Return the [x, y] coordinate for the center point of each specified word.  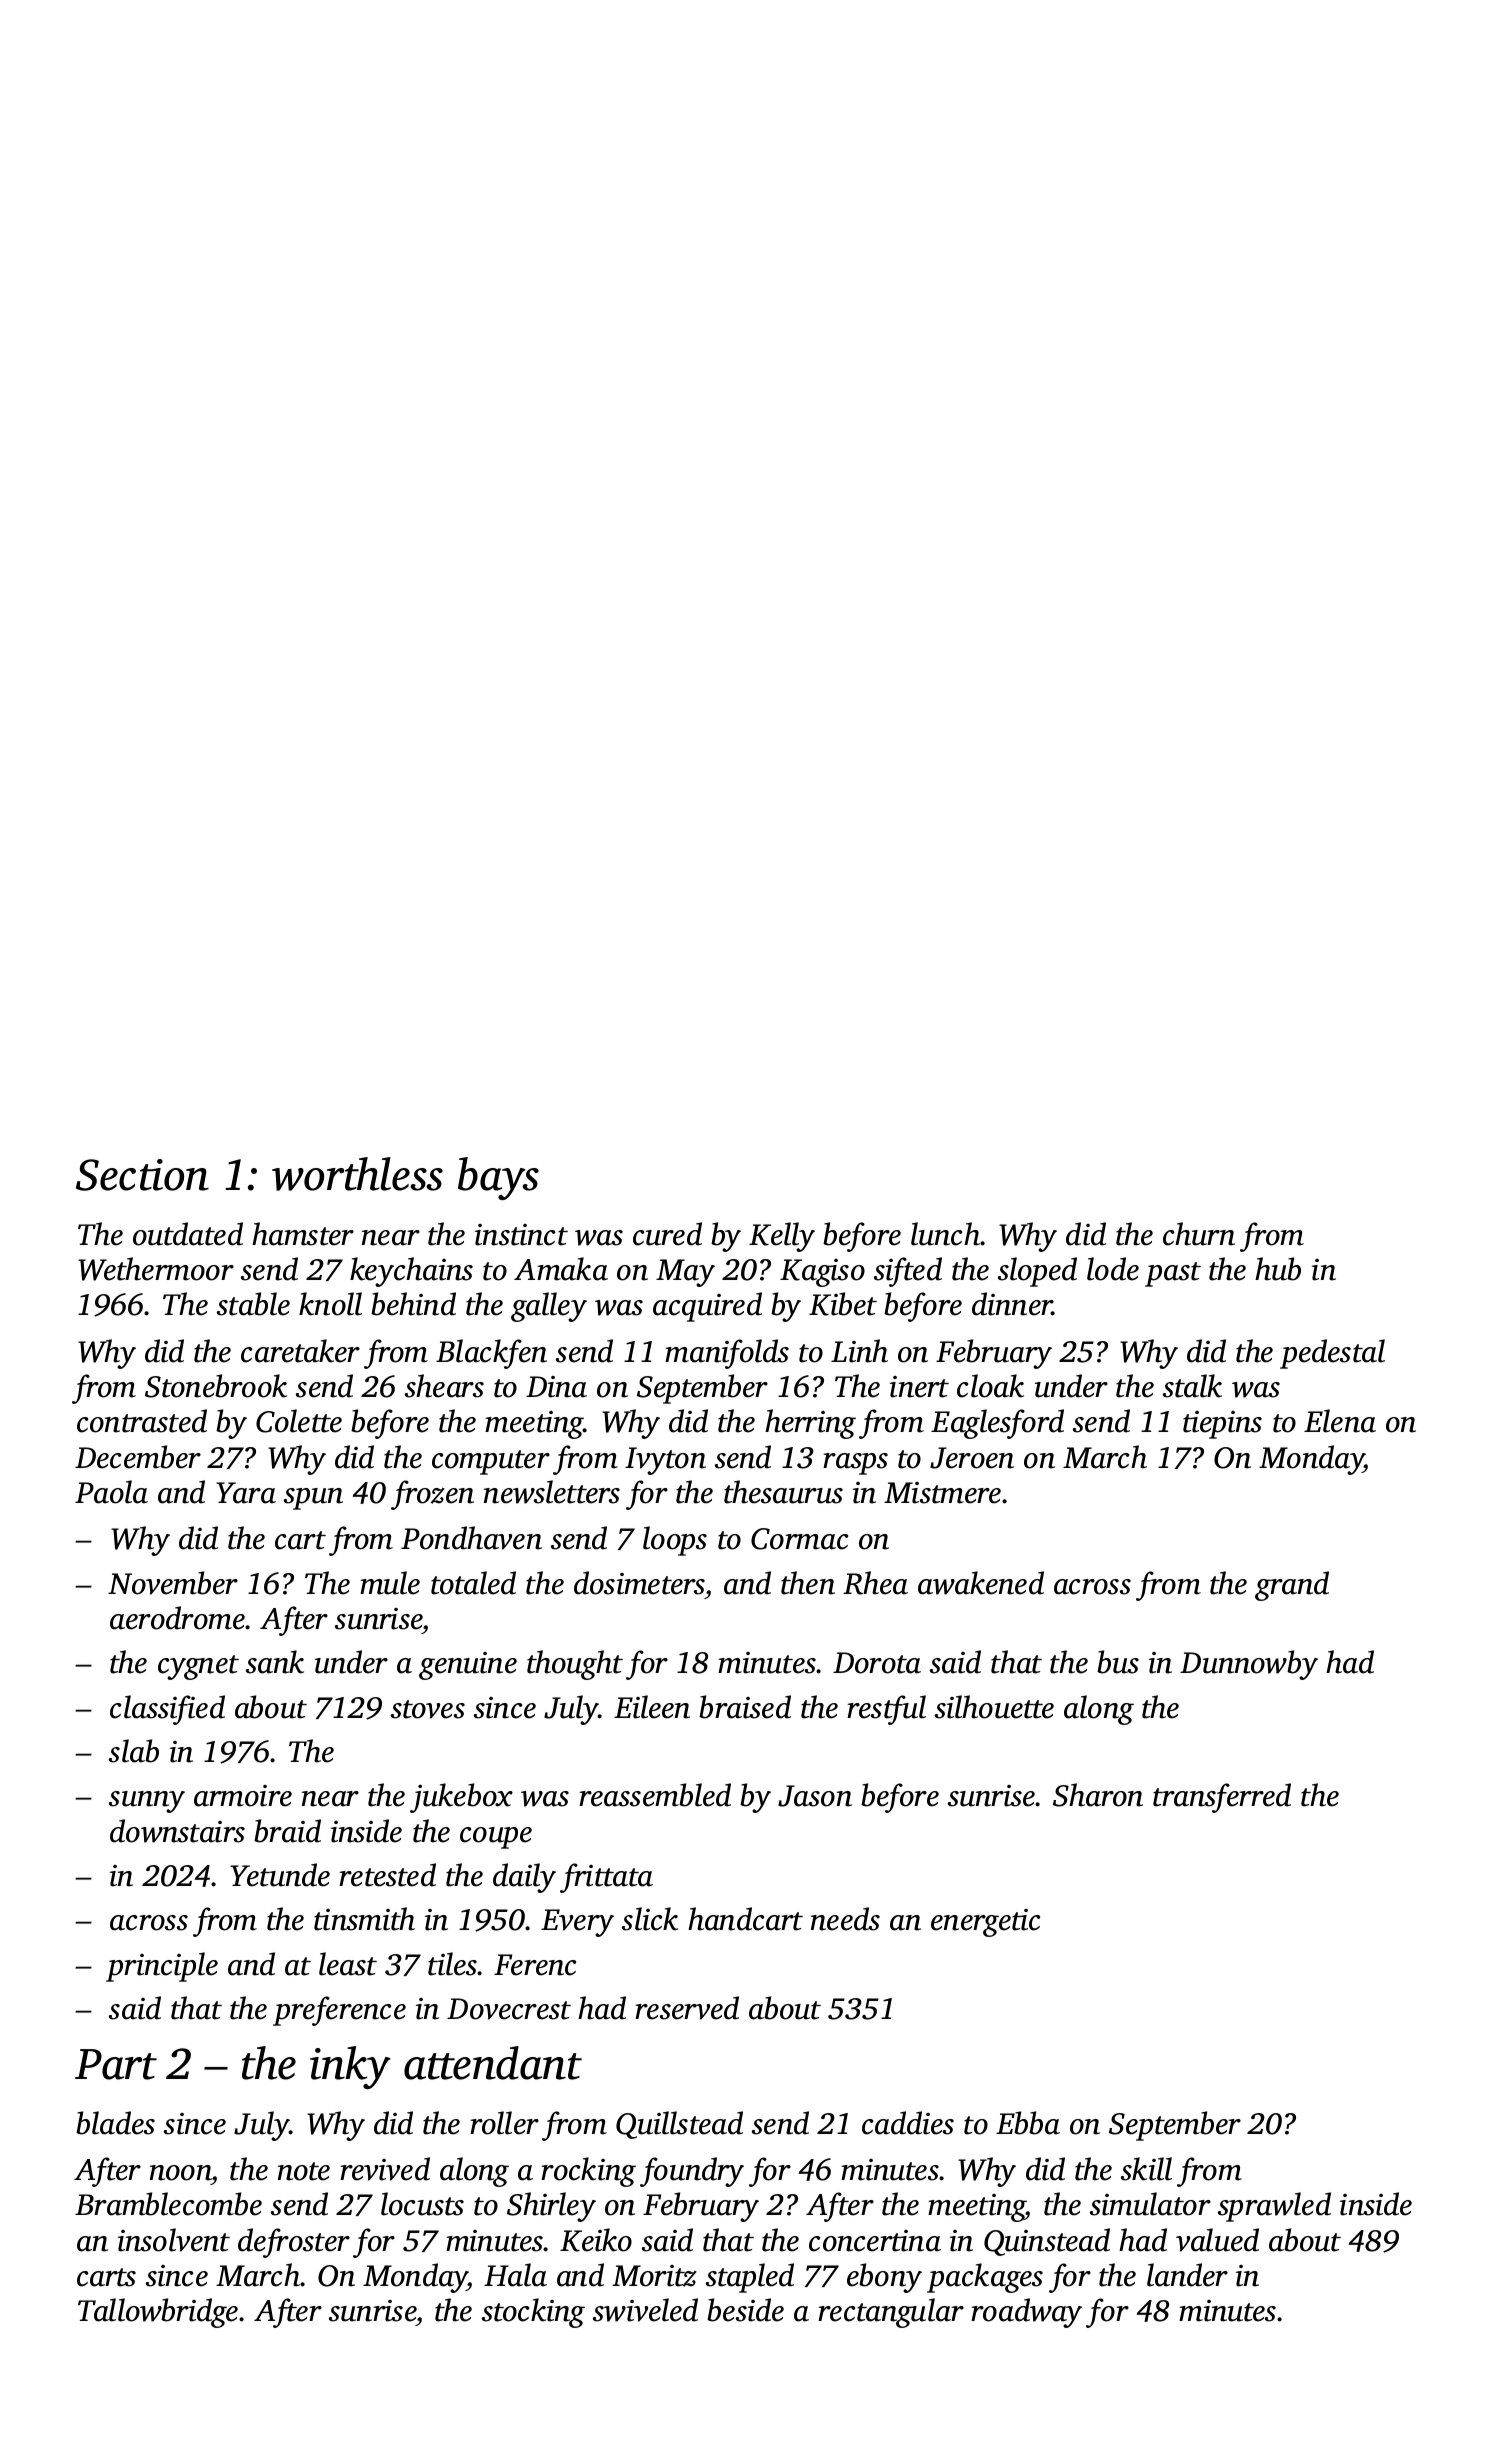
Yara [246, 1493]
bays [498, 1178]
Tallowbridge [158, 2313]
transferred [1222, 1798]
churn [1199, 1234]
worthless [357, 1174]
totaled [473, 1583]
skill [1146, 2169]
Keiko [596, 2240]
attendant [493, 2063]
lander [1187, 2275]
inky [350, 2067]
